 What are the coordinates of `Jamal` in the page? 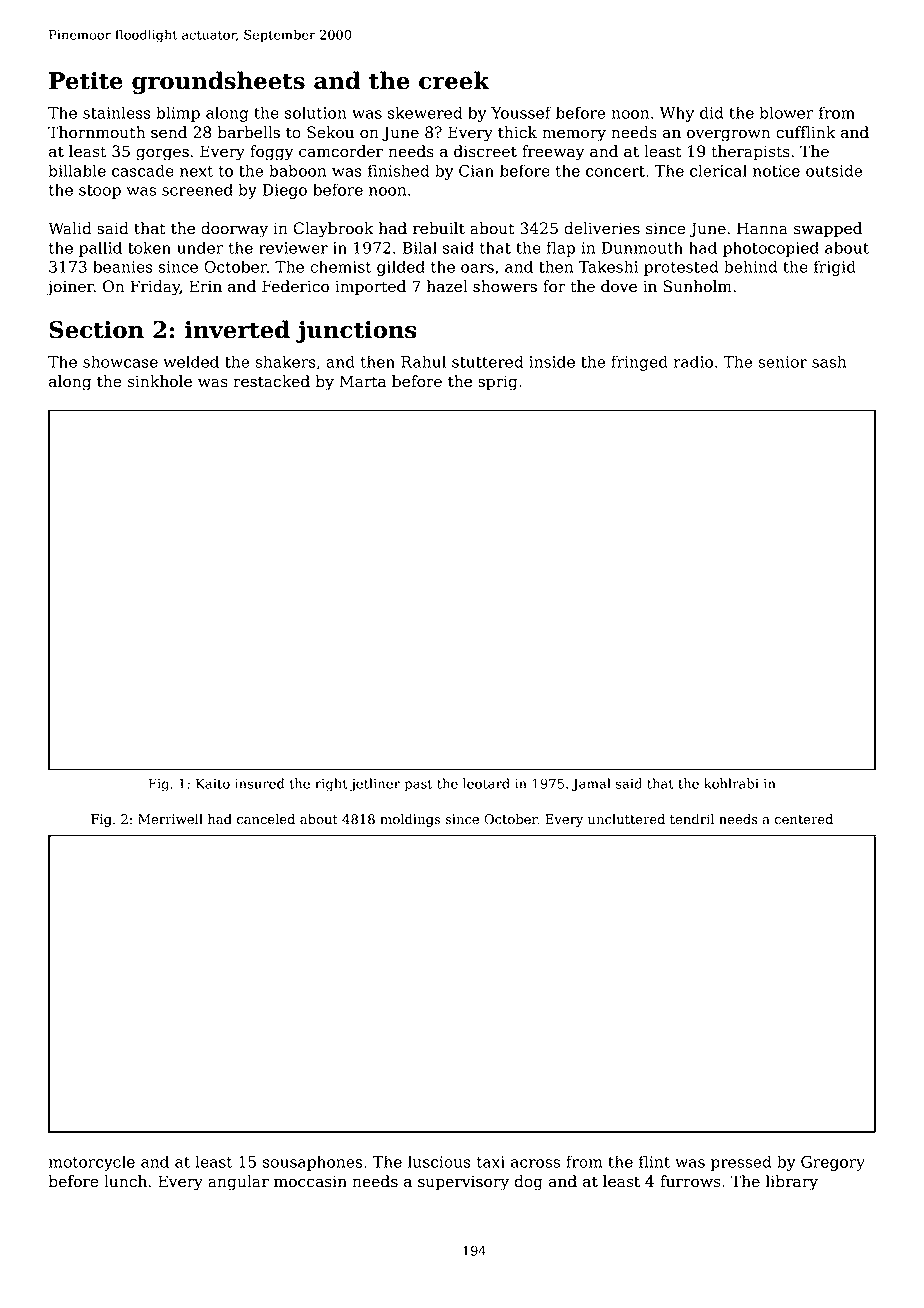 It's located at (591, 785).
